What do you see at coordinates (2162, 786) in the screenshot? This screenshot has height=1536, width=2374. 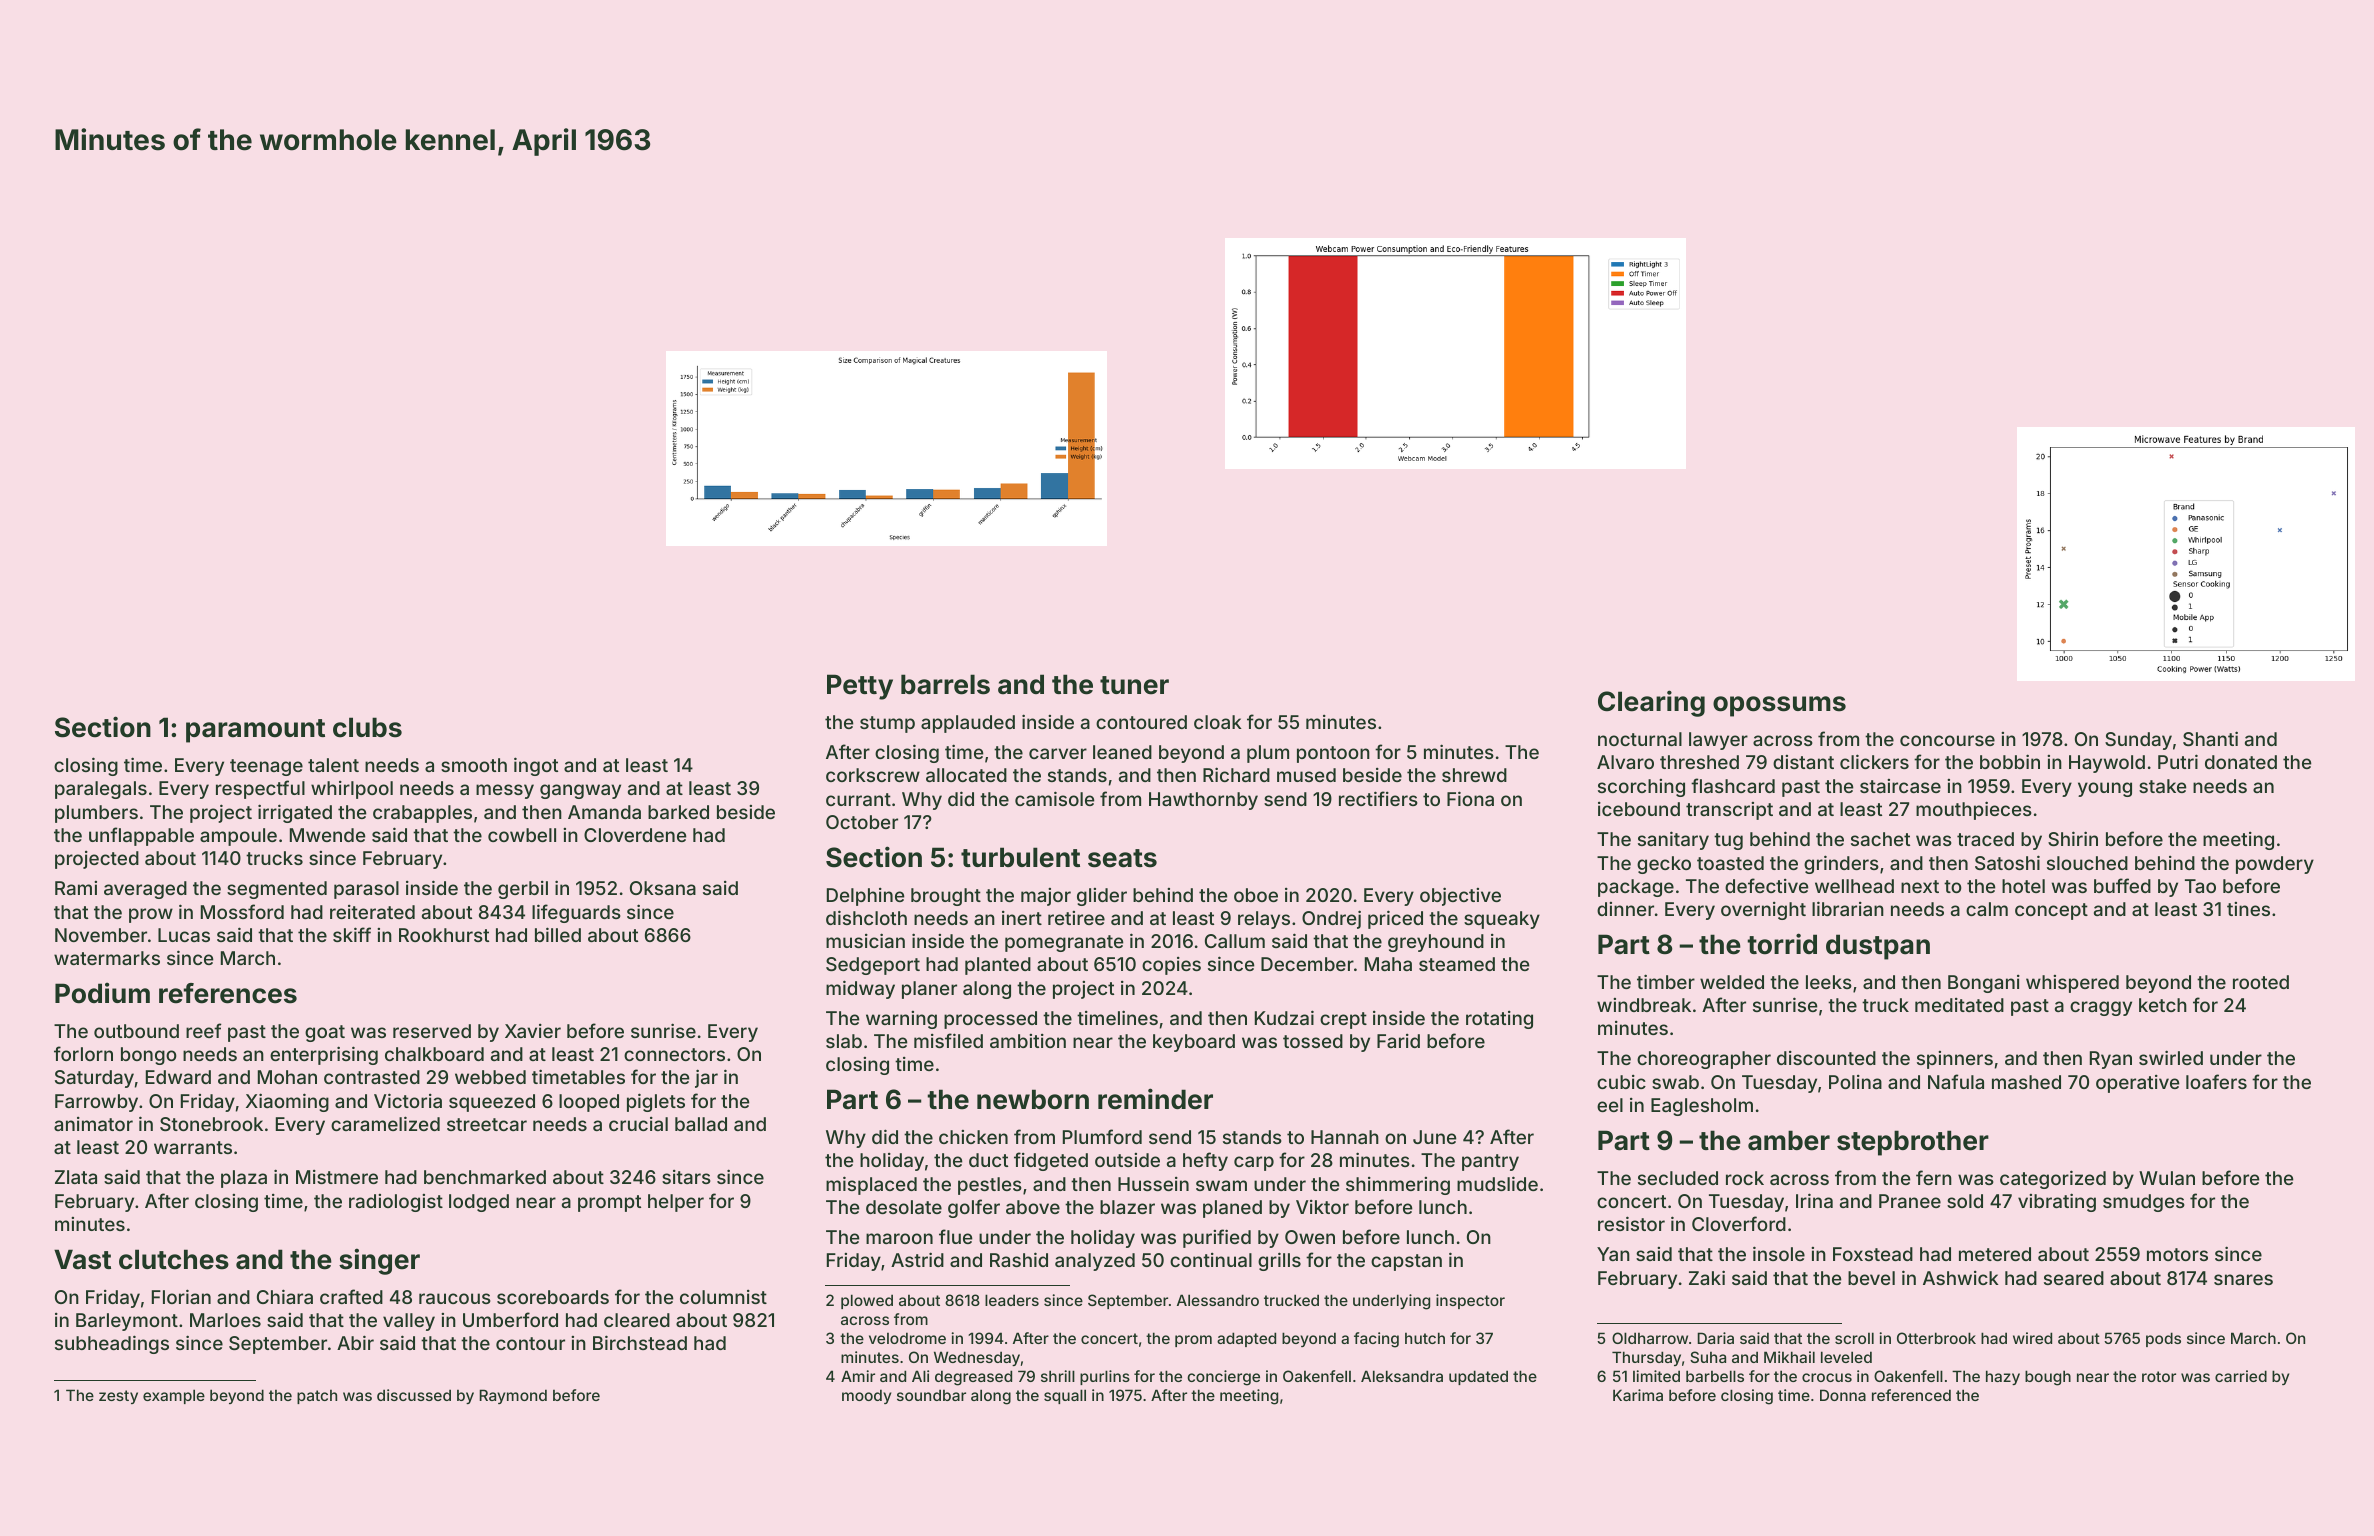 I see `stake` at bounding box center [2162, 786].
